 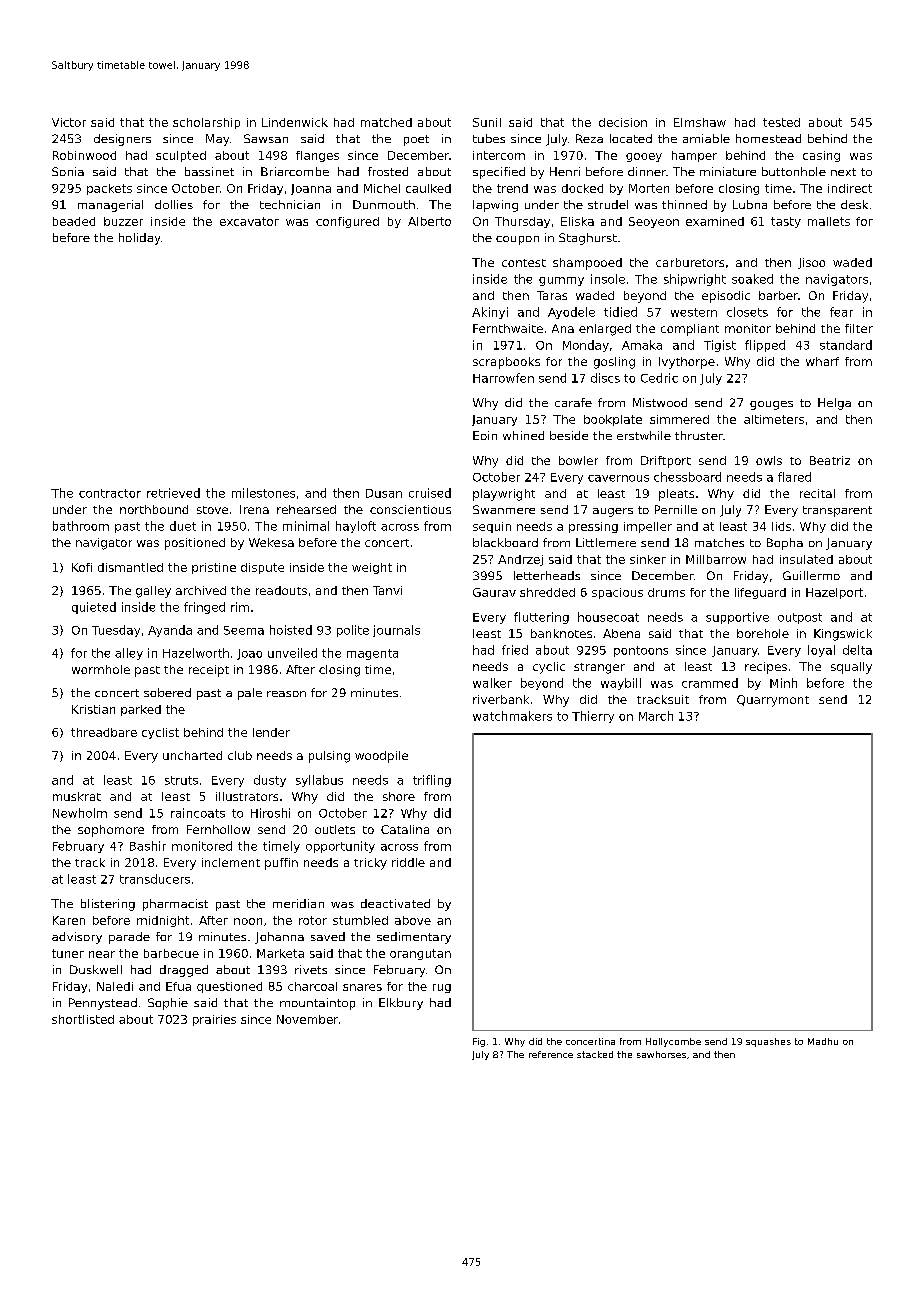 What do you see at coordinates (694, 312) in the page?
I see `western` at bounding box center [694, 312].
